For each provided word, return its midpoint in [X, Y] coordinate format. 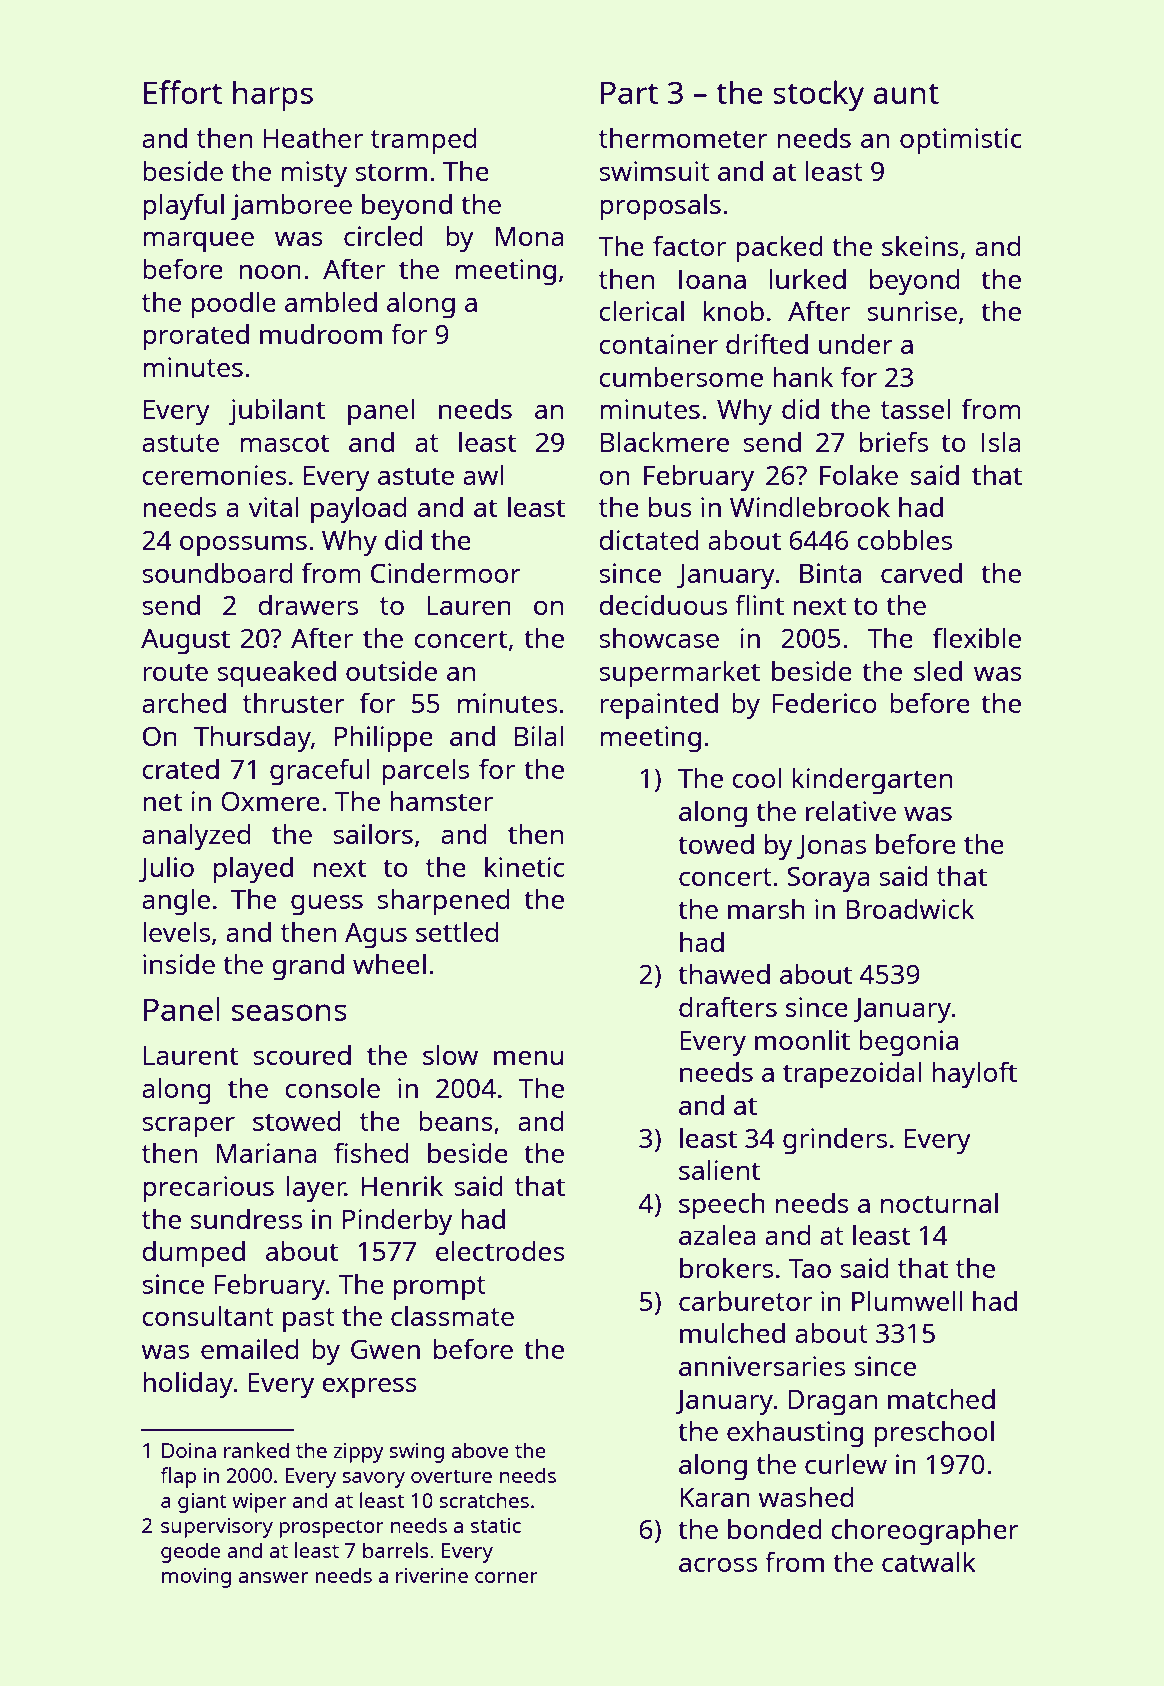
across [718, 1565]
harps [273, 95]
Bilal [539, 735]
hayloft [974, 1075]
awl [483, 474]
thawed [724, 974]
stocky [818, 96]
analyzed [196, 837]
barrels [396, 1550]
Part [629, 92]
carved [921, 573]
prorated [196, 337]
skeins [920, 245]
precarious [208, 1189]
